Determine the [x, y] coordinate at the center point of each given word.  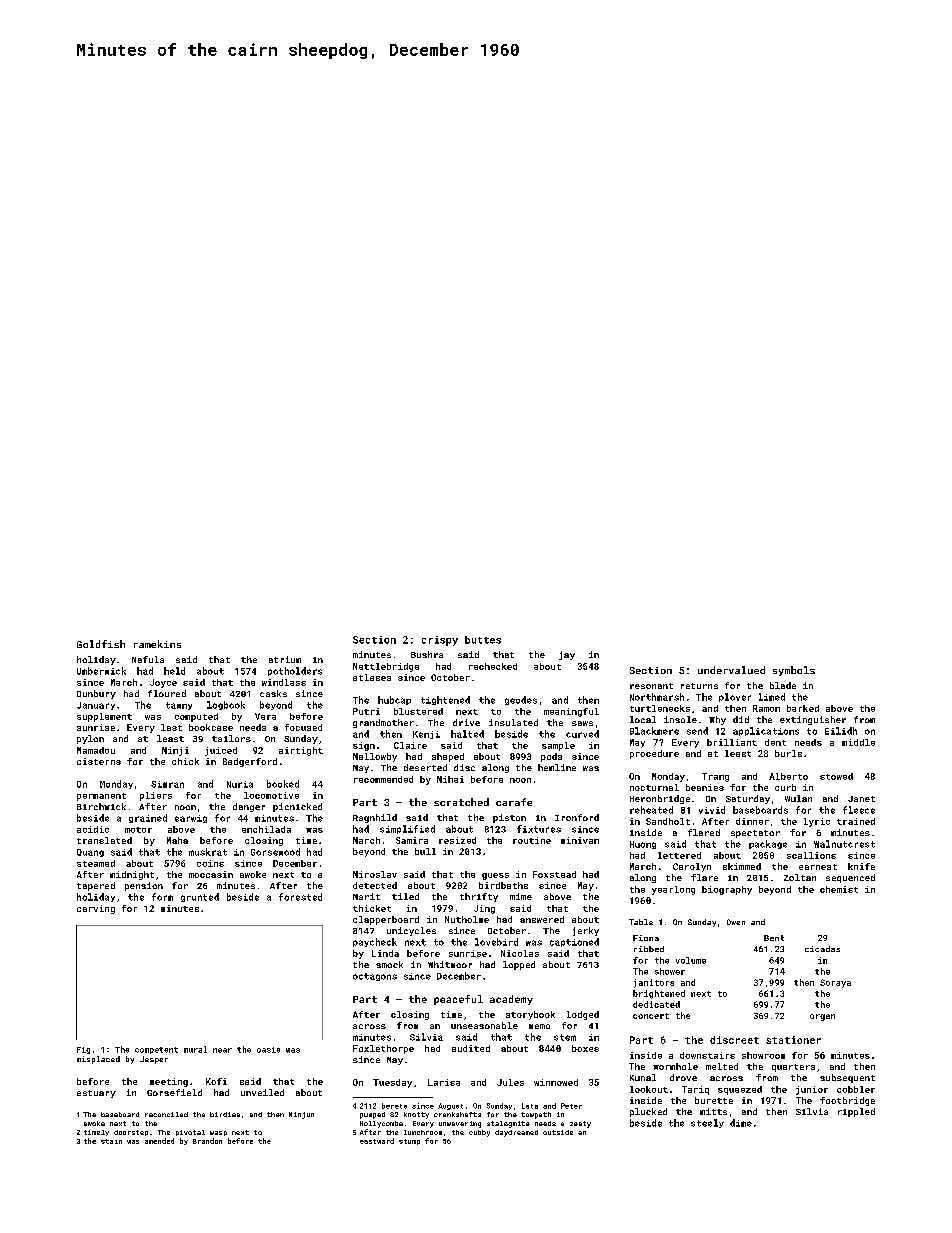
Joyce [163, 683]
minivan [580, 840]
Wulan [798, 798]
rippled [856, 1112]
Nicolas [520, 953]
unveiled [262, 1092]
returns [699, 686]
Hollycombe [381, 1124]
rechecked [493, 666]
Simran [167, 784]
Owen [736, 922]
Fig [83, 1050]
